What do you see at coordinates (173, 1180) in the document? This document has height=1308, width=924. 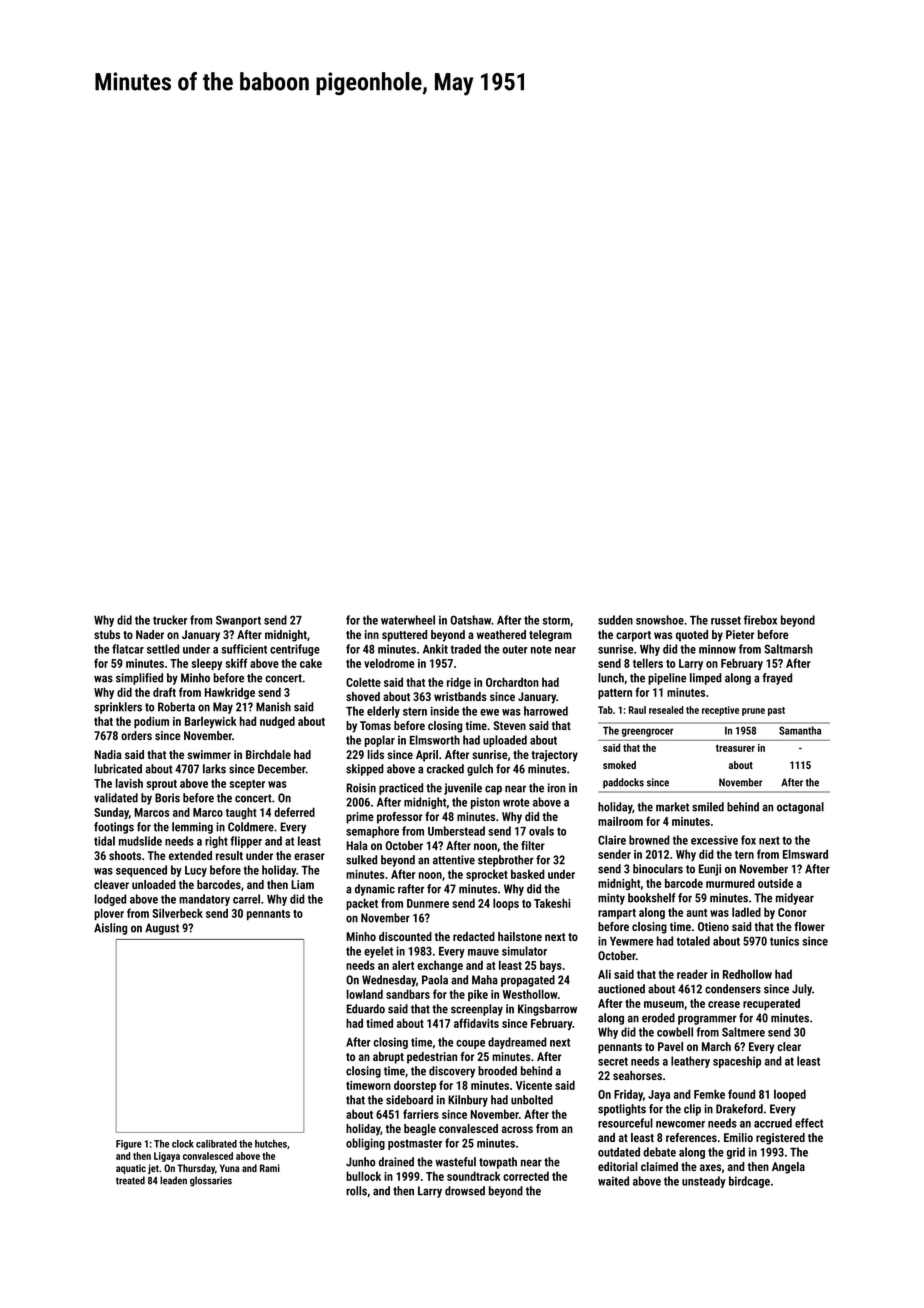 I see `leaden` at bounding box center [173, 1180].
